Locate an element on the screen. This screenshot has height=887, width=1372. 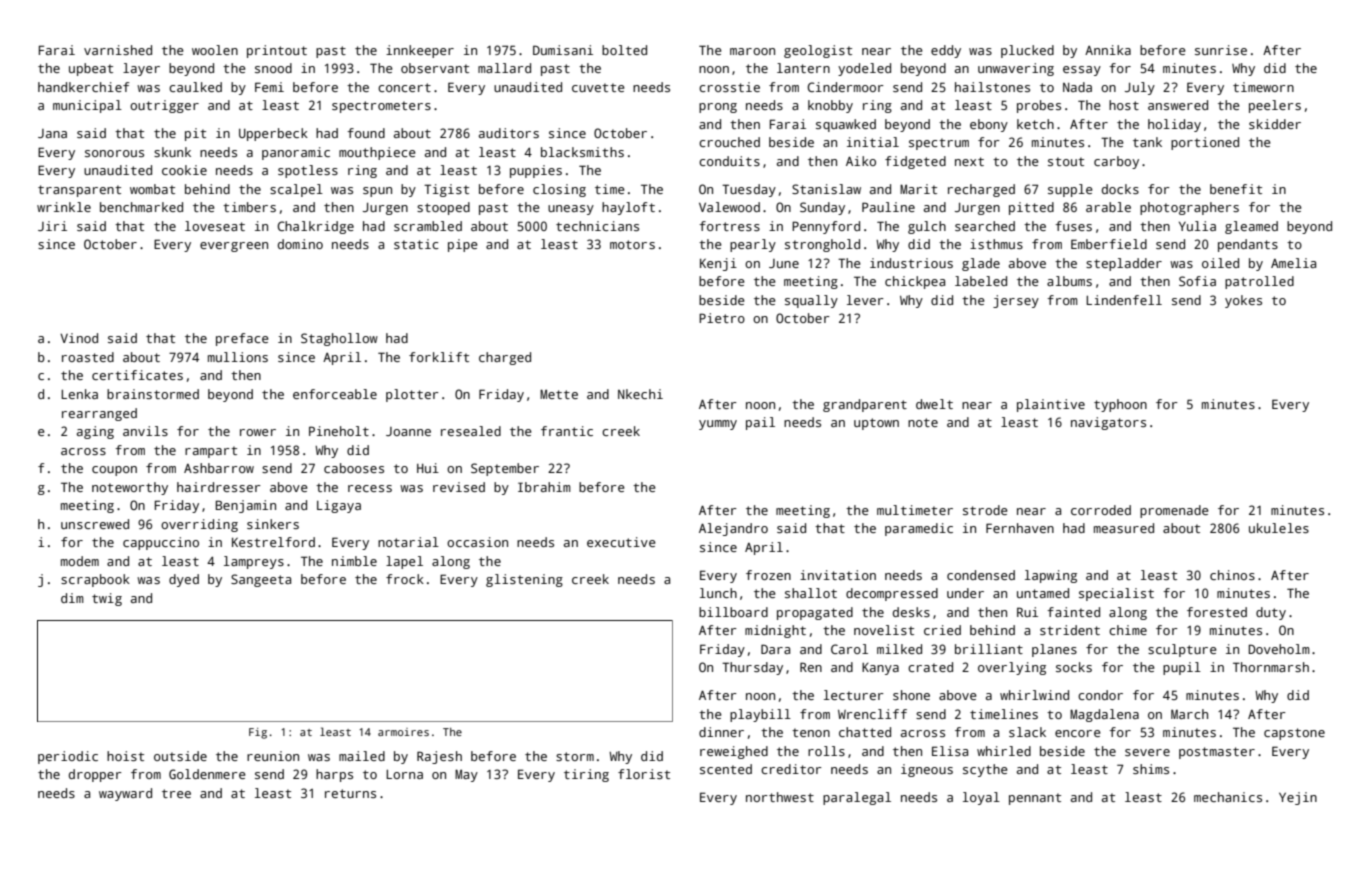
patrolled is located at coordinates (1259, 282).
